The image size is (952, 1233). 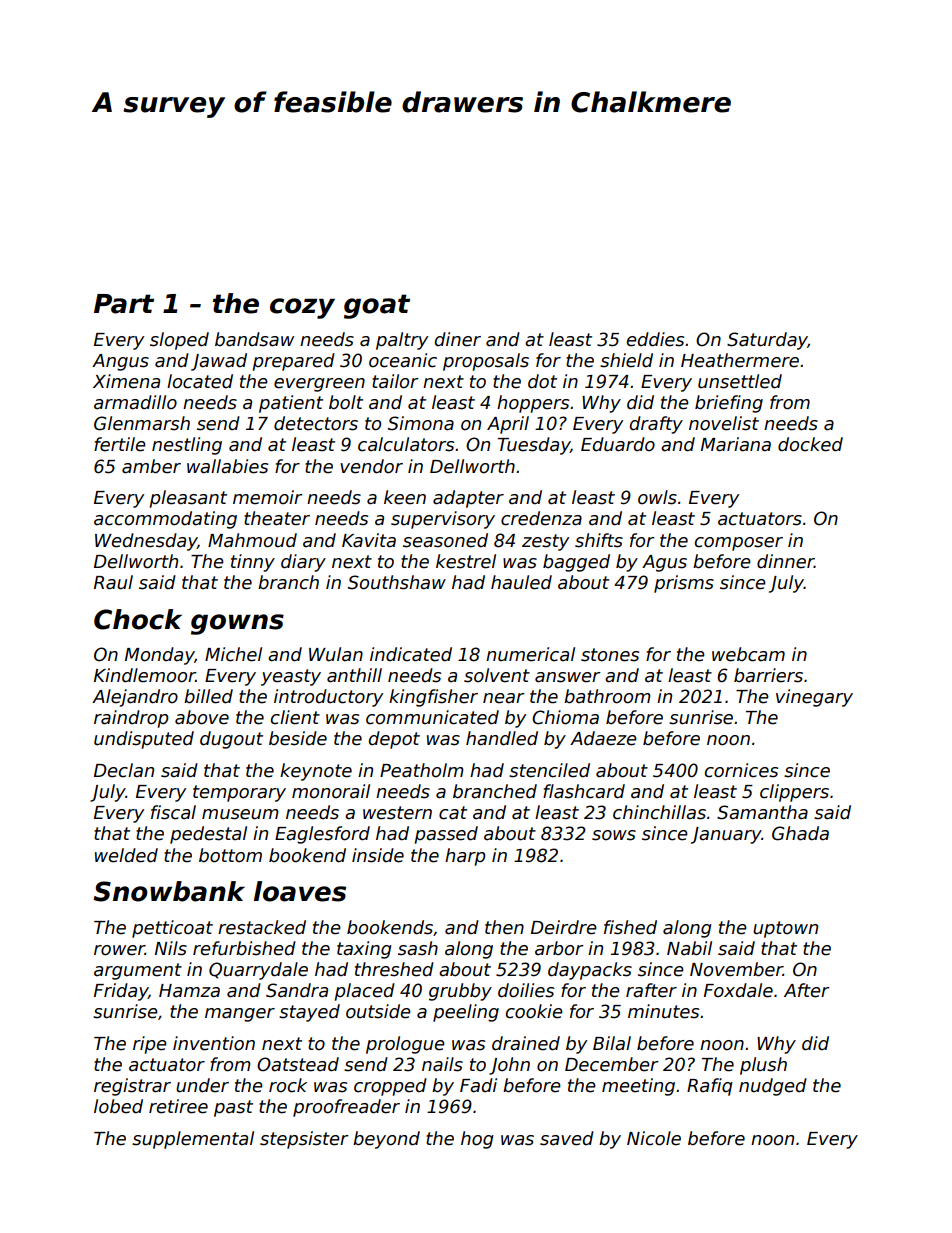 I want to click on Southshaw, so click(x=397, y=582).
